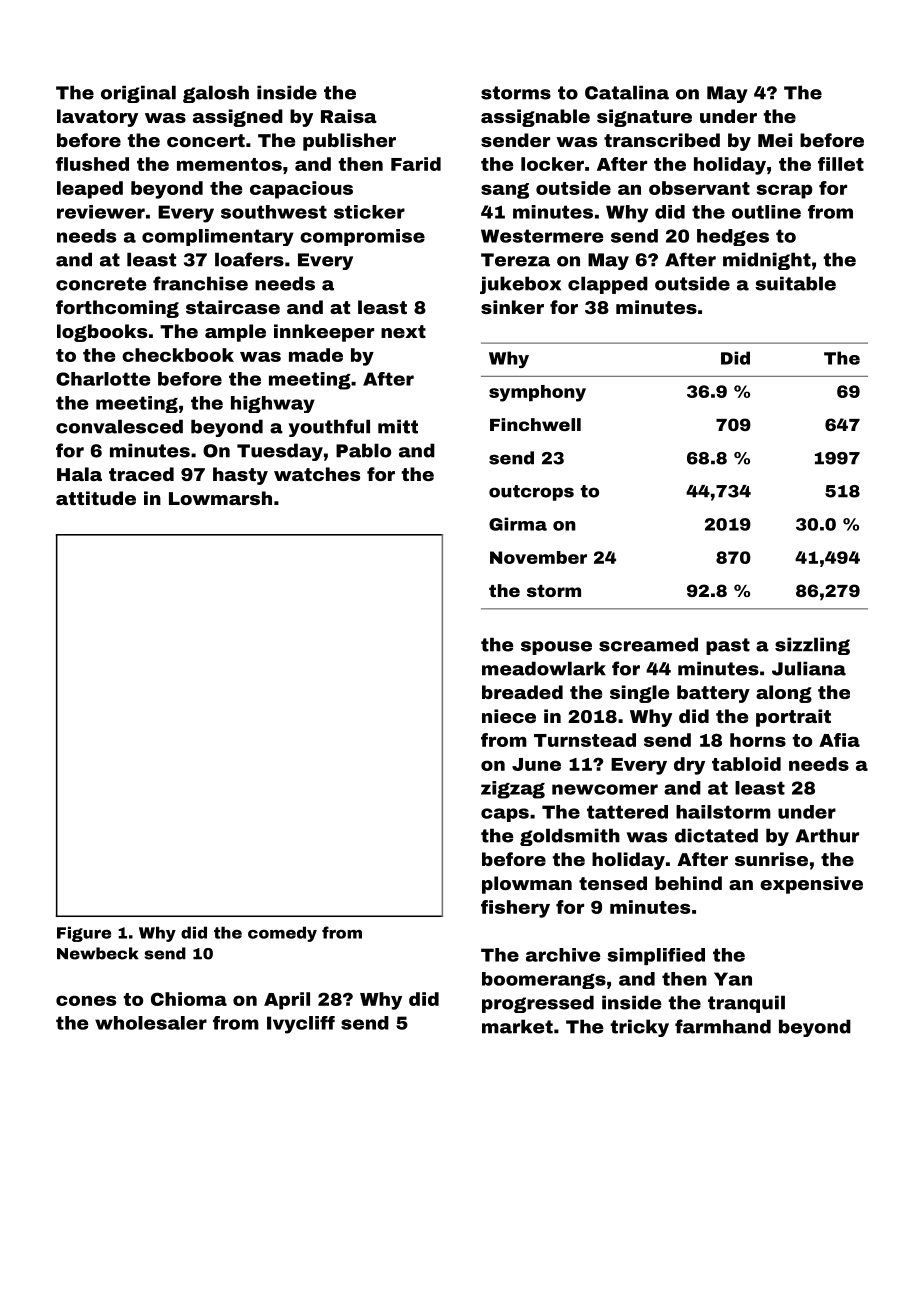 The height and width of the screenshot is (1308, 924). Describe the element at coordinates (775, 140) in the screenshot. I see `Mei` at that location.
